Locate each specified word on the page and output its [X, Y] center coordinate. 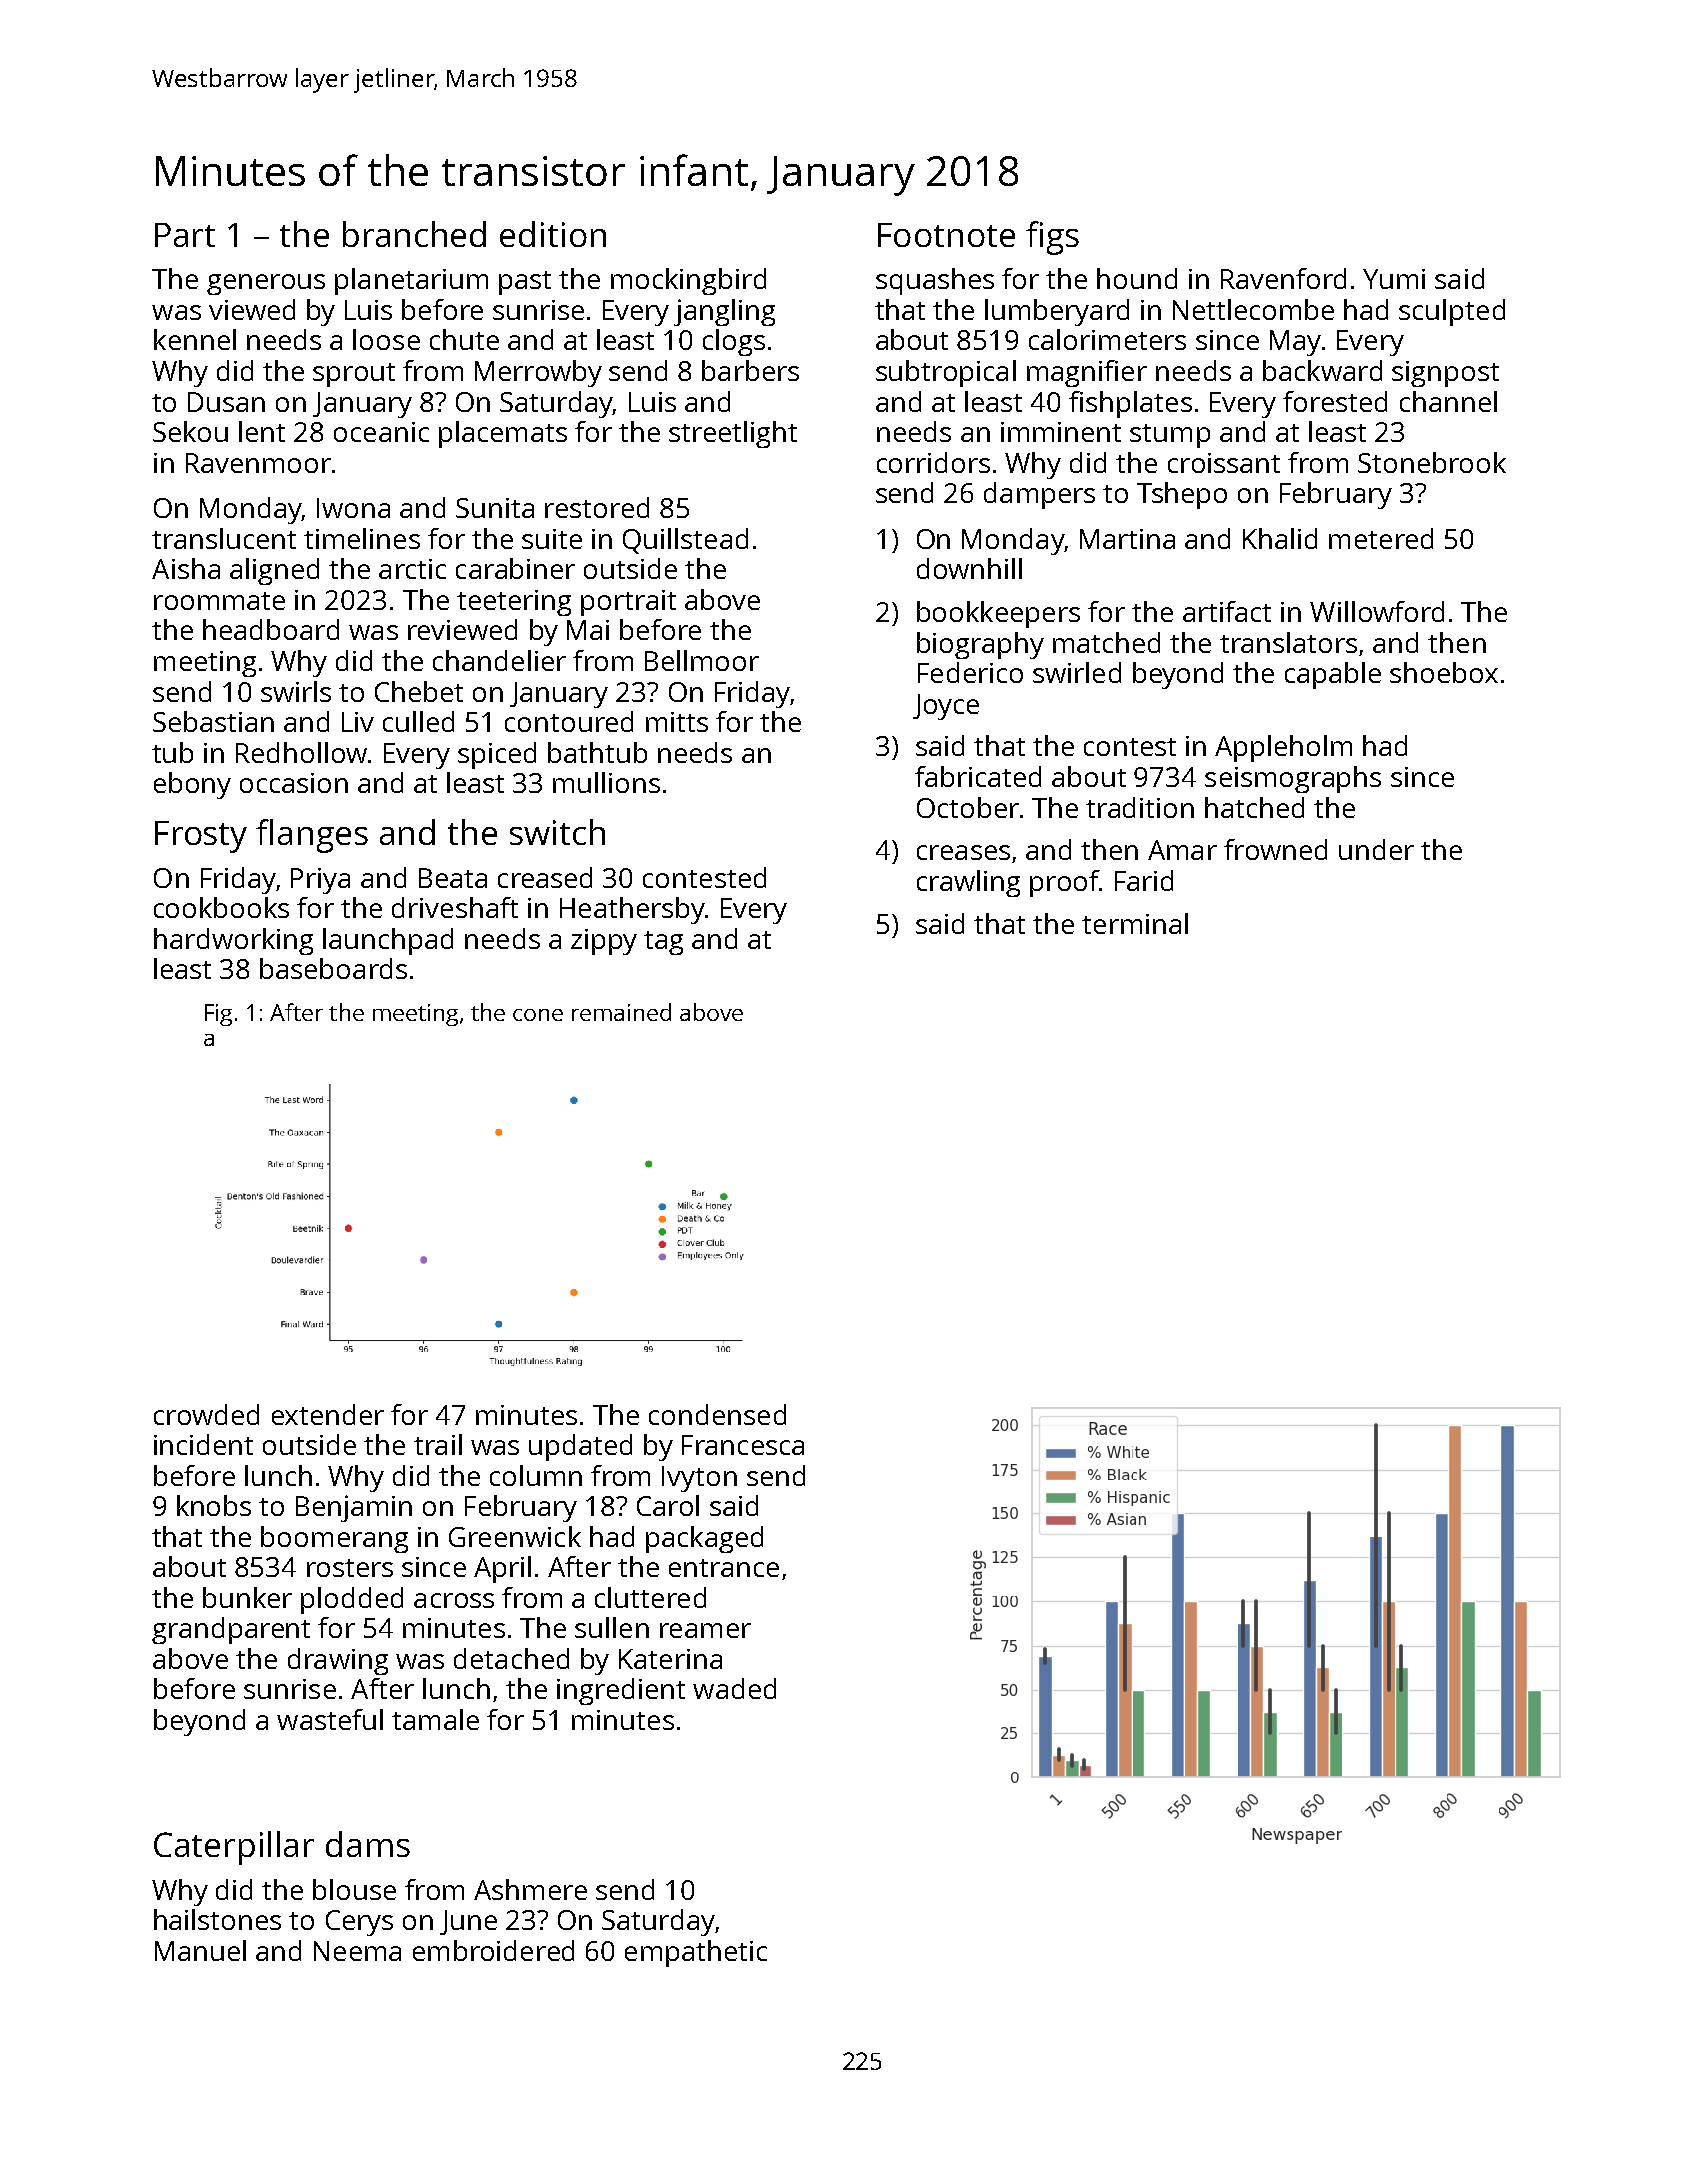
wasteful [330, 1719]
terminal [1135, 923]
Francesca [743, 1445]
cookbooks [221, 907]
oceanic [381, 432]
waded [734, 1688]
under [1376, 849]
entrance [724, 1568]
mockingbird [688, 281]
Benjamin [354, 1508]
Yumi [1394, 279]
